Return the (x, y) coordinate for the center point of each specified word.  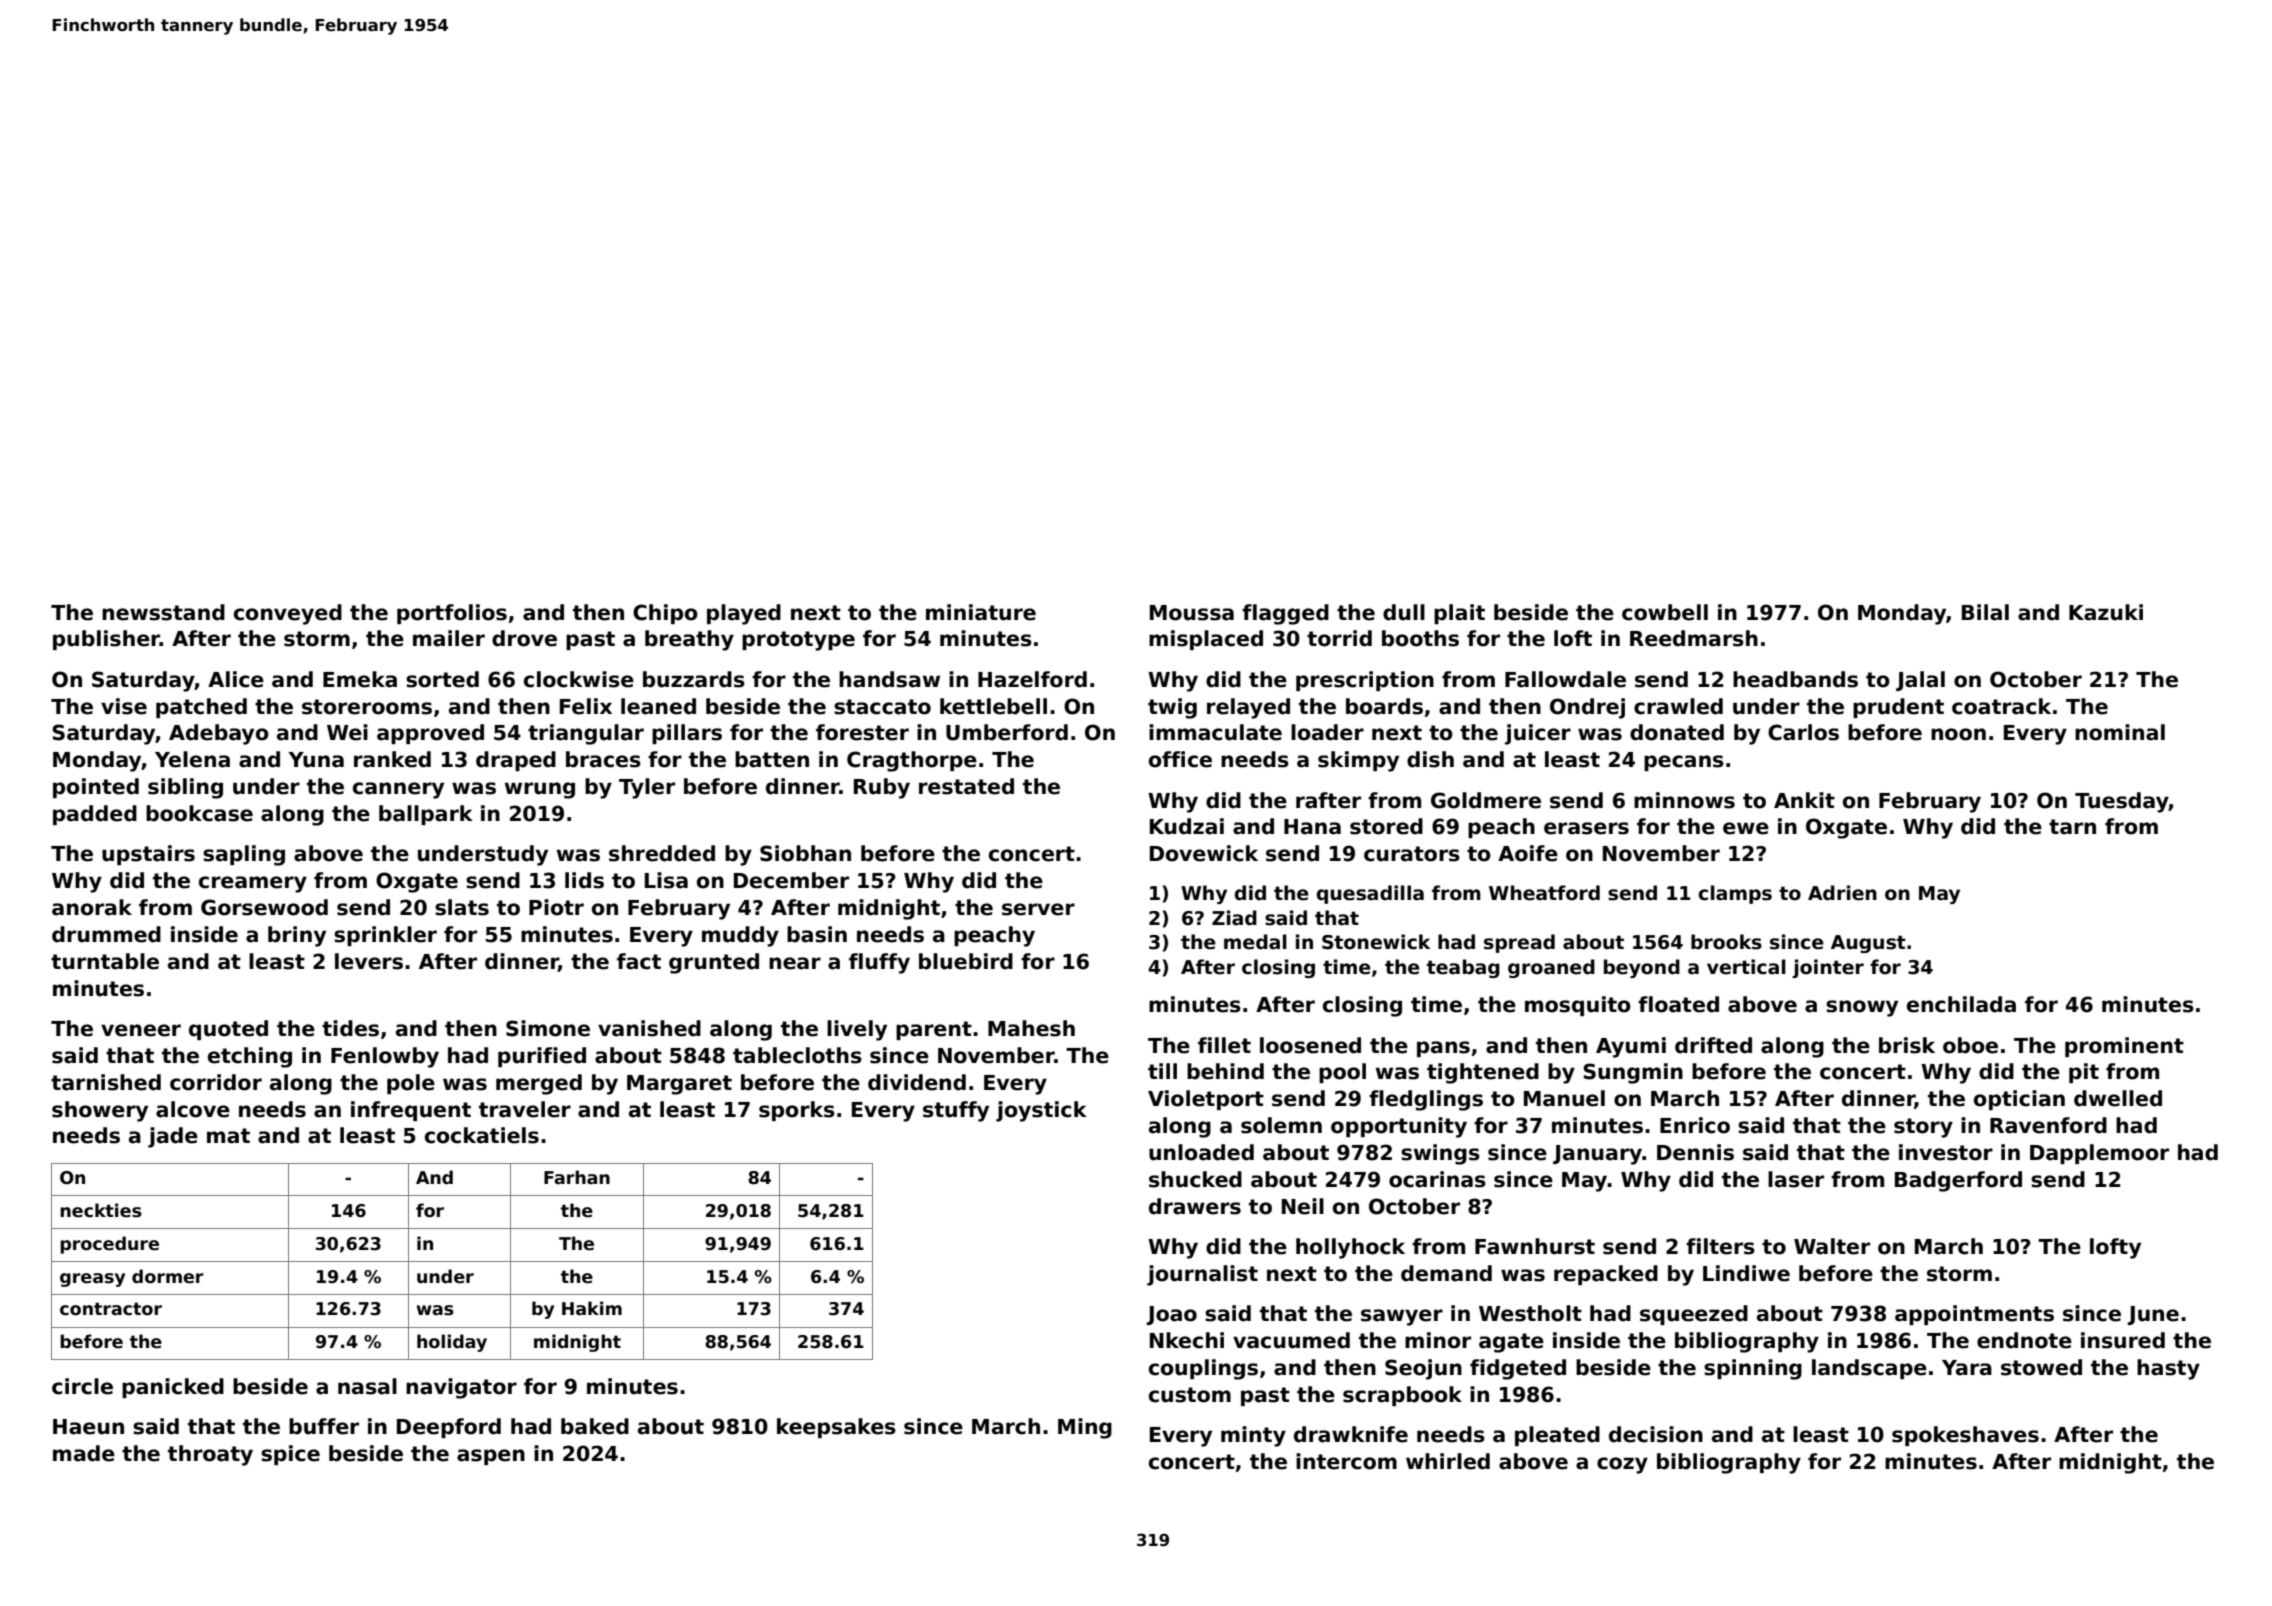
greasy (92, 1280)
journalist (1202, 1275)
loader (1327, 732)
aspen (491, 1457)
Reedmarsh (1694, 638)
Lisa (666, 880)
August (1868, 944)
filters (1720, 1246)
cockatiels (482, 1135)
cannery (398, 790)
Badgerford (1958, 1181)
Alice (236, 679)
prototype (798, 641)
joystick (1041, 1111)
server (1038, 909)
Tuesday (2122, 802)
